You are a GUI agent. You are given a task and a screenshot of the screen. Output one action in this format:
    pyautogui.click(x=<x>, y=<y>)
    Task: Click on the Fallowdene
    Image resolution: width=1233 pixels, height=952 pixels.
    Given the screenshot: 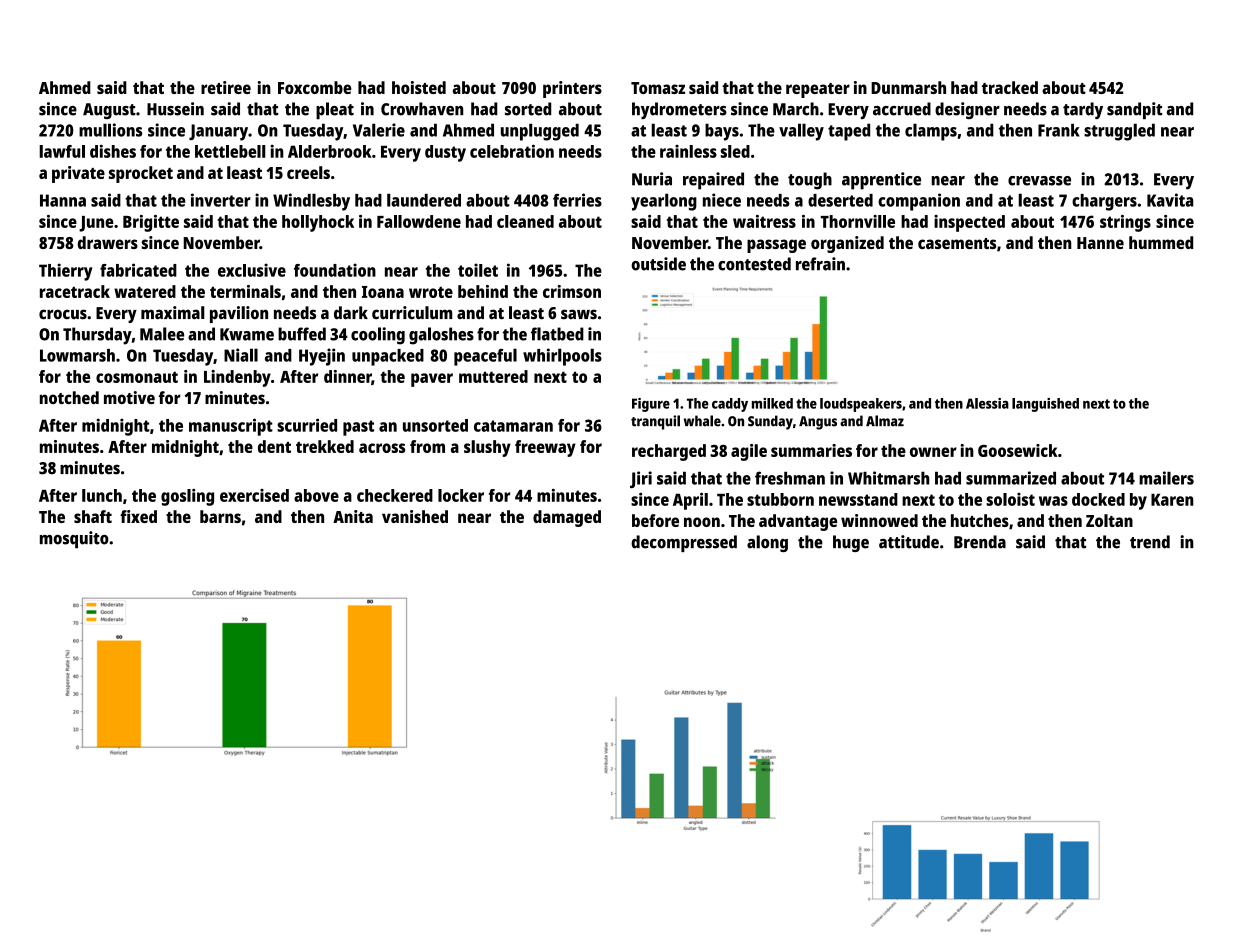 What is the action you would take?
    pyautogui.click(x=419, y=221)
